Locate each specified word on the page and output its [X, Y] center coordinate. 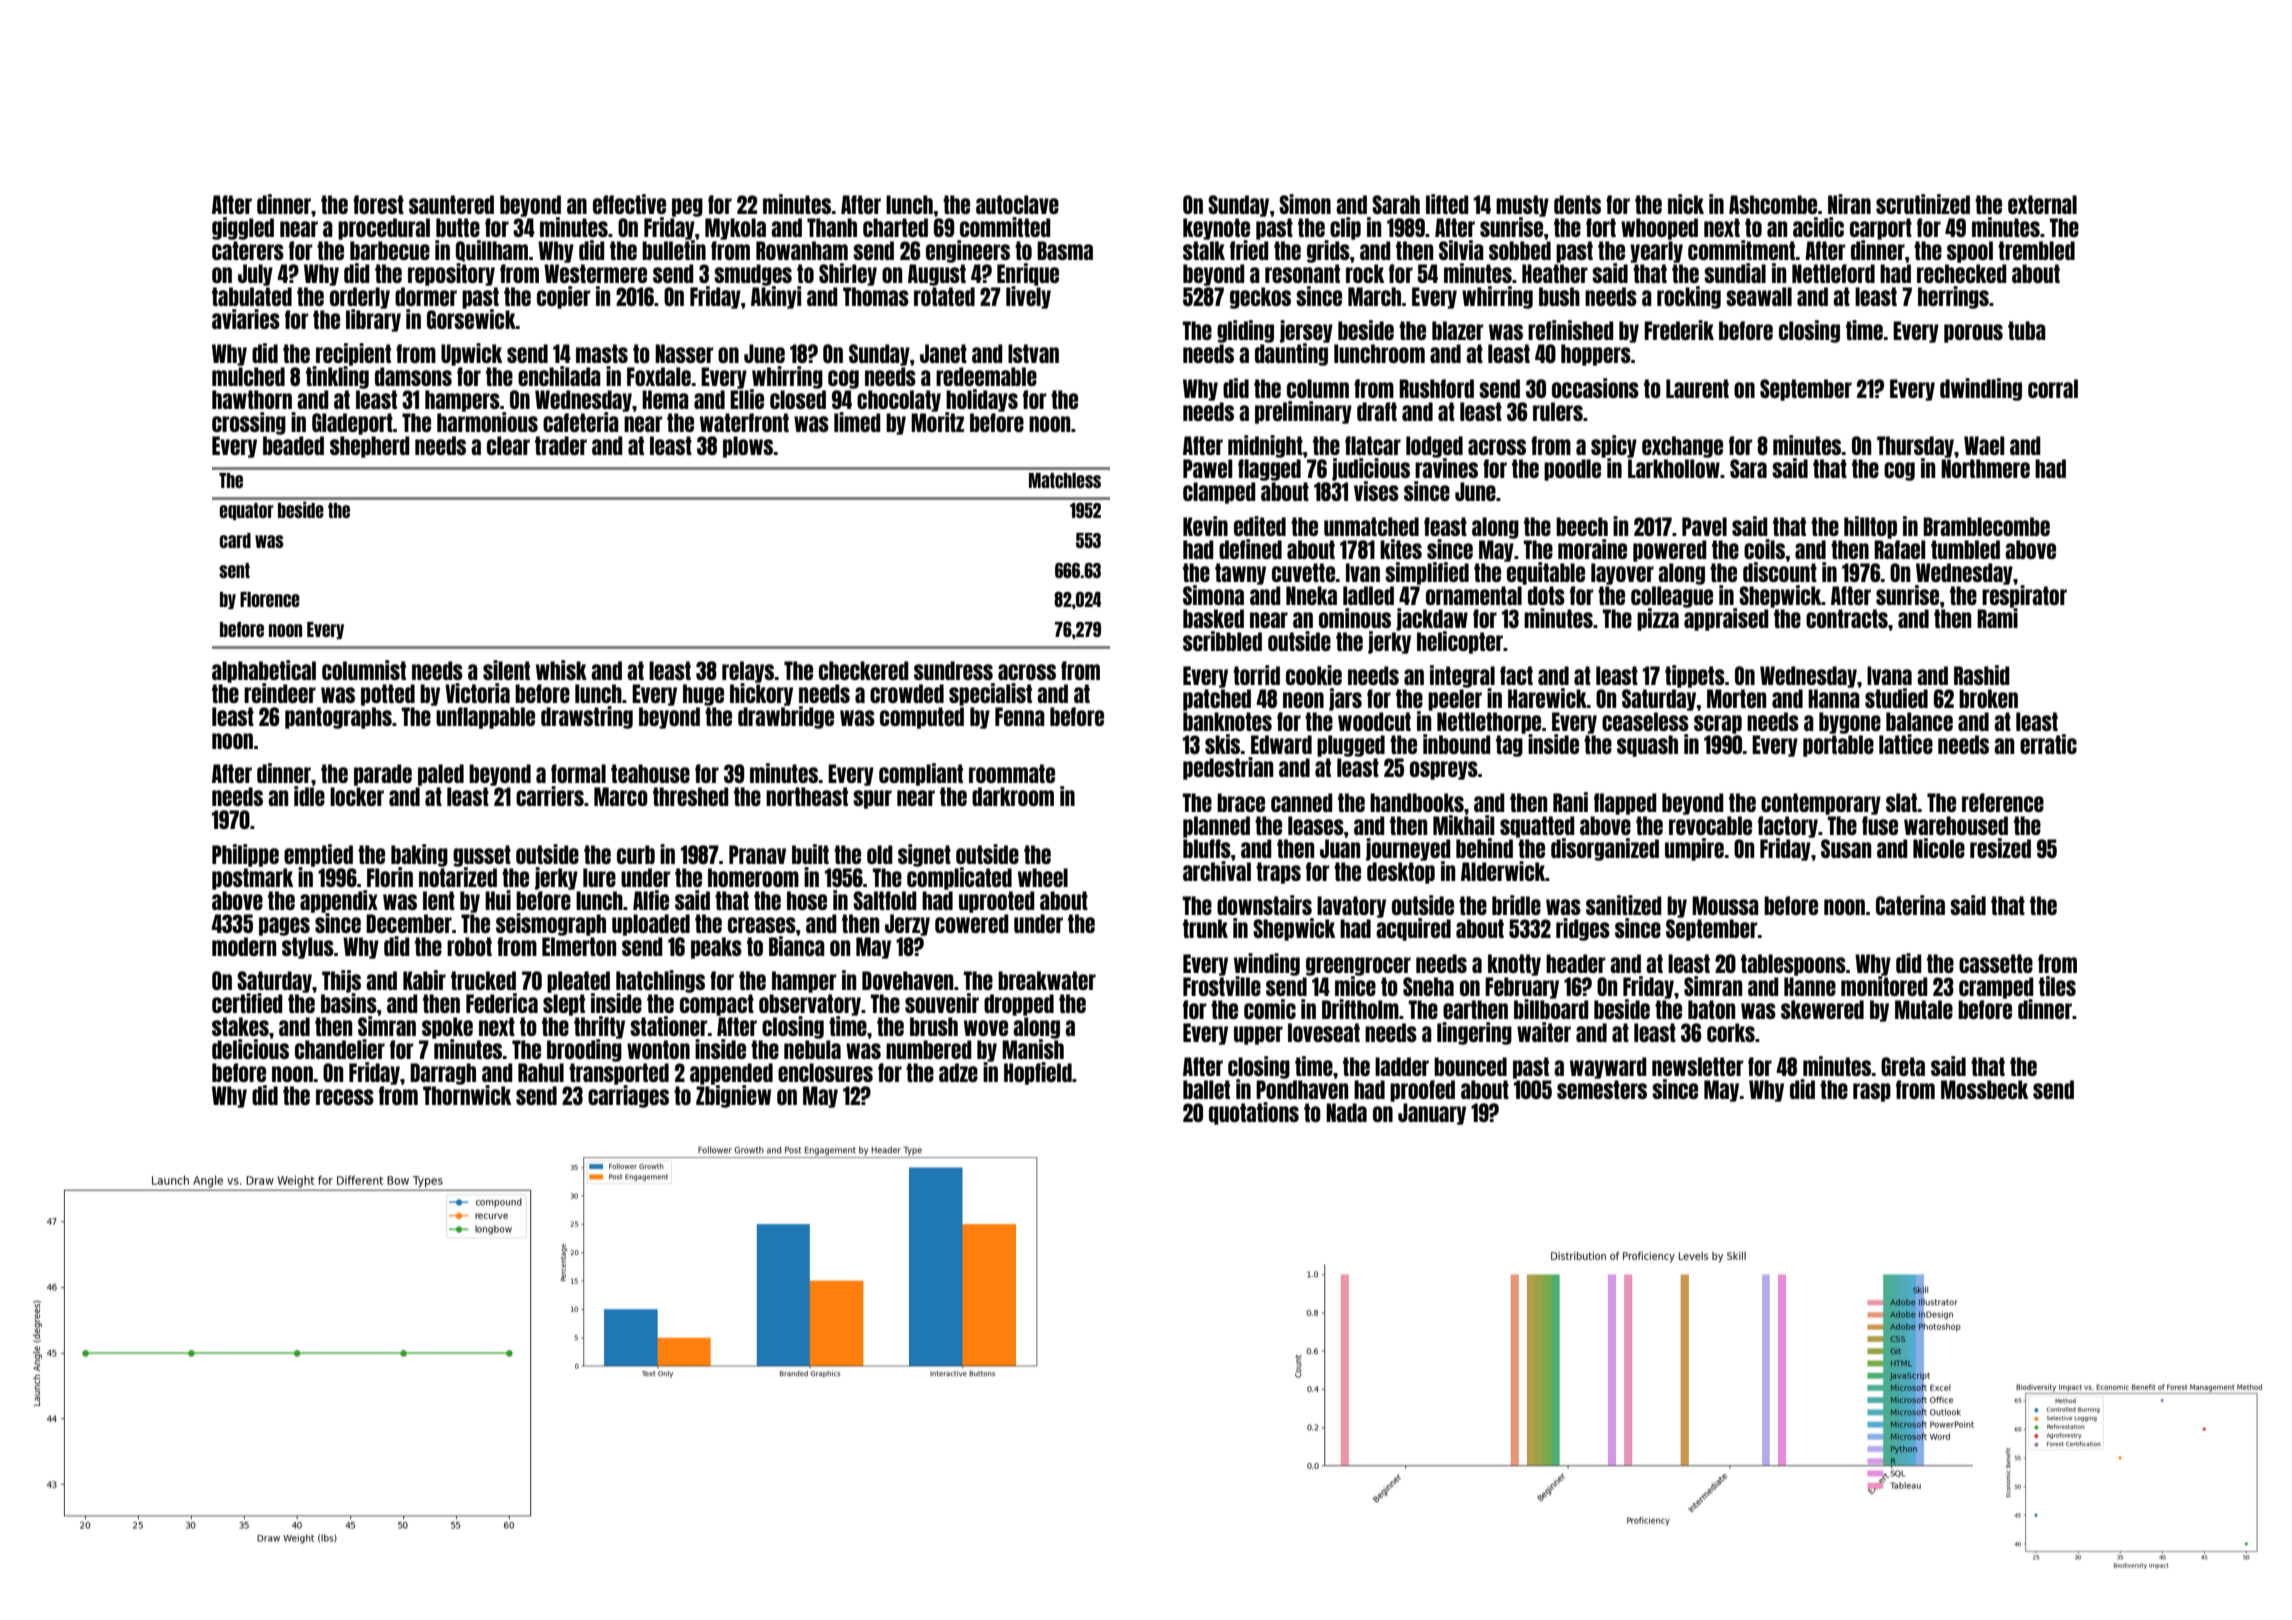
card [235, 540]
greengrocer [1358, 966]
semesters [1602, 1089]
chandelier [340, 1049]
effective [629, 204]
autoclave [1017, 204]
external [2042, 204]
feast [1445, 526]
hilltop [1870, 527]
